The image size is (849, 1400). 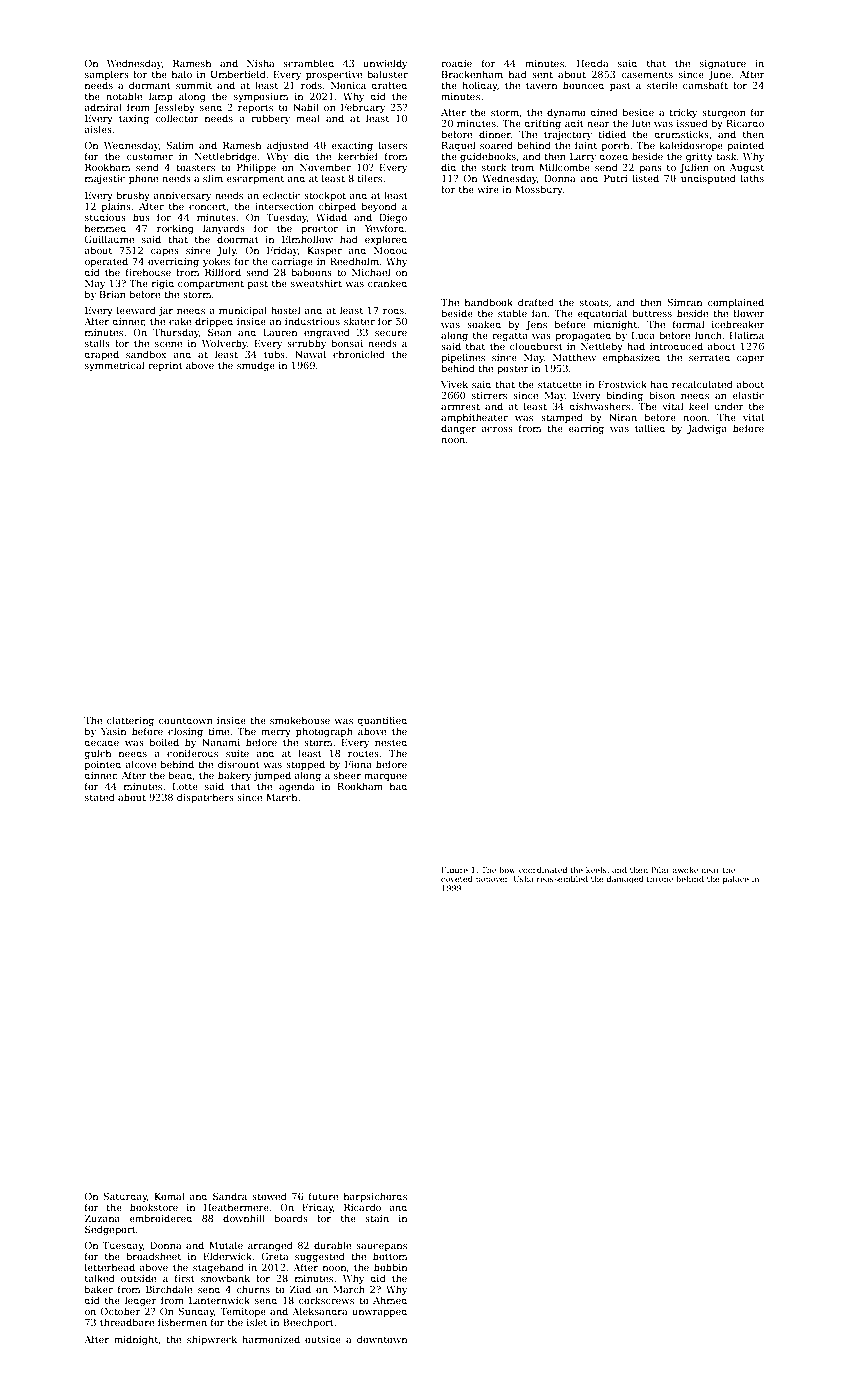 I want to click on throne, so click(x=660, y=879).
